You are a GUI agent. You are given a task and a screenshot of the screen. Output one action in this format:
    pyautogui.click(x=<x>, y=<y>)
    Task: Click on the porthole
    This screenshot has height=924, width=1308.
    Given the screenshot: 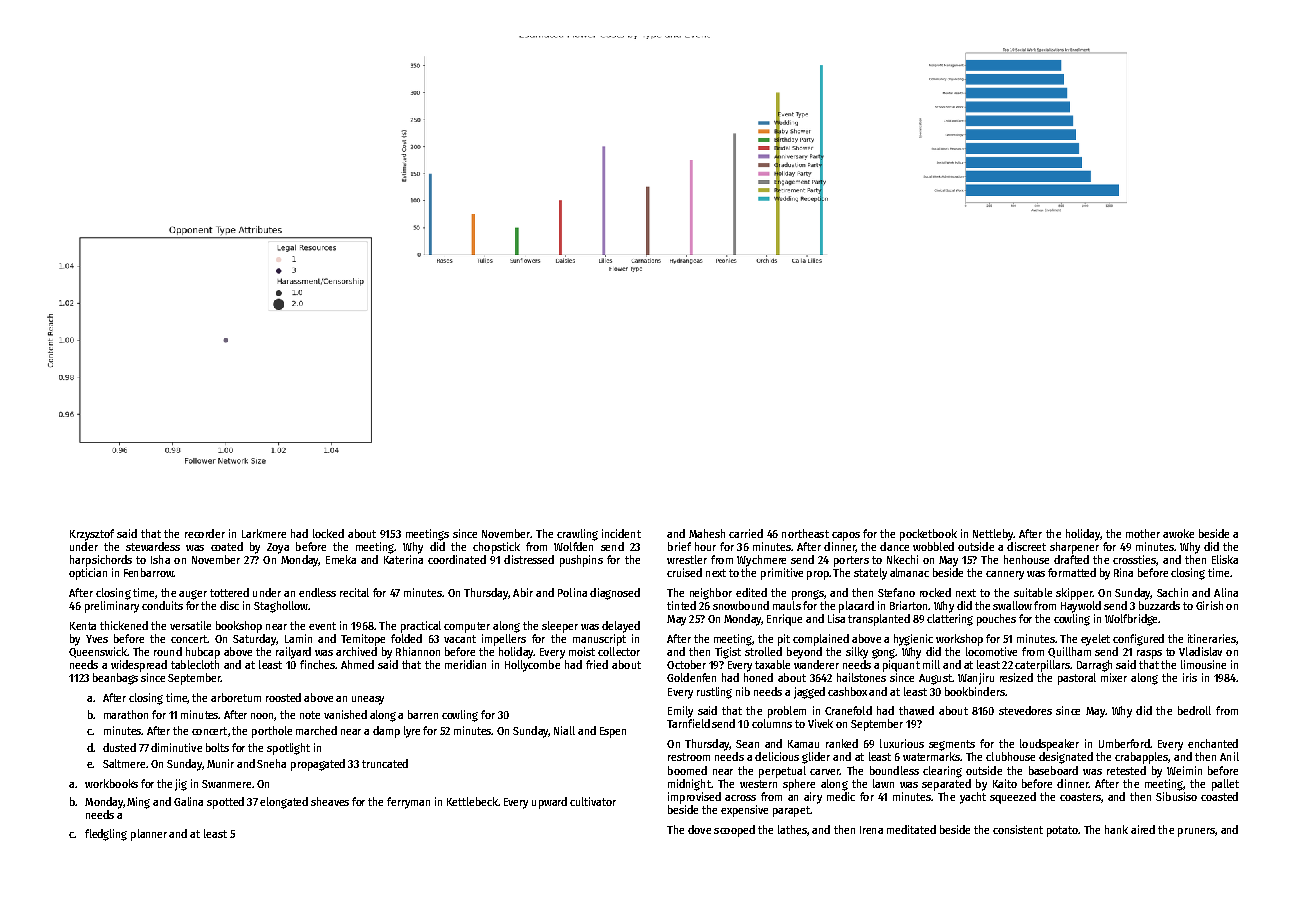 What is the action you would take?
    pyautogui.click(x=272, y=732)
